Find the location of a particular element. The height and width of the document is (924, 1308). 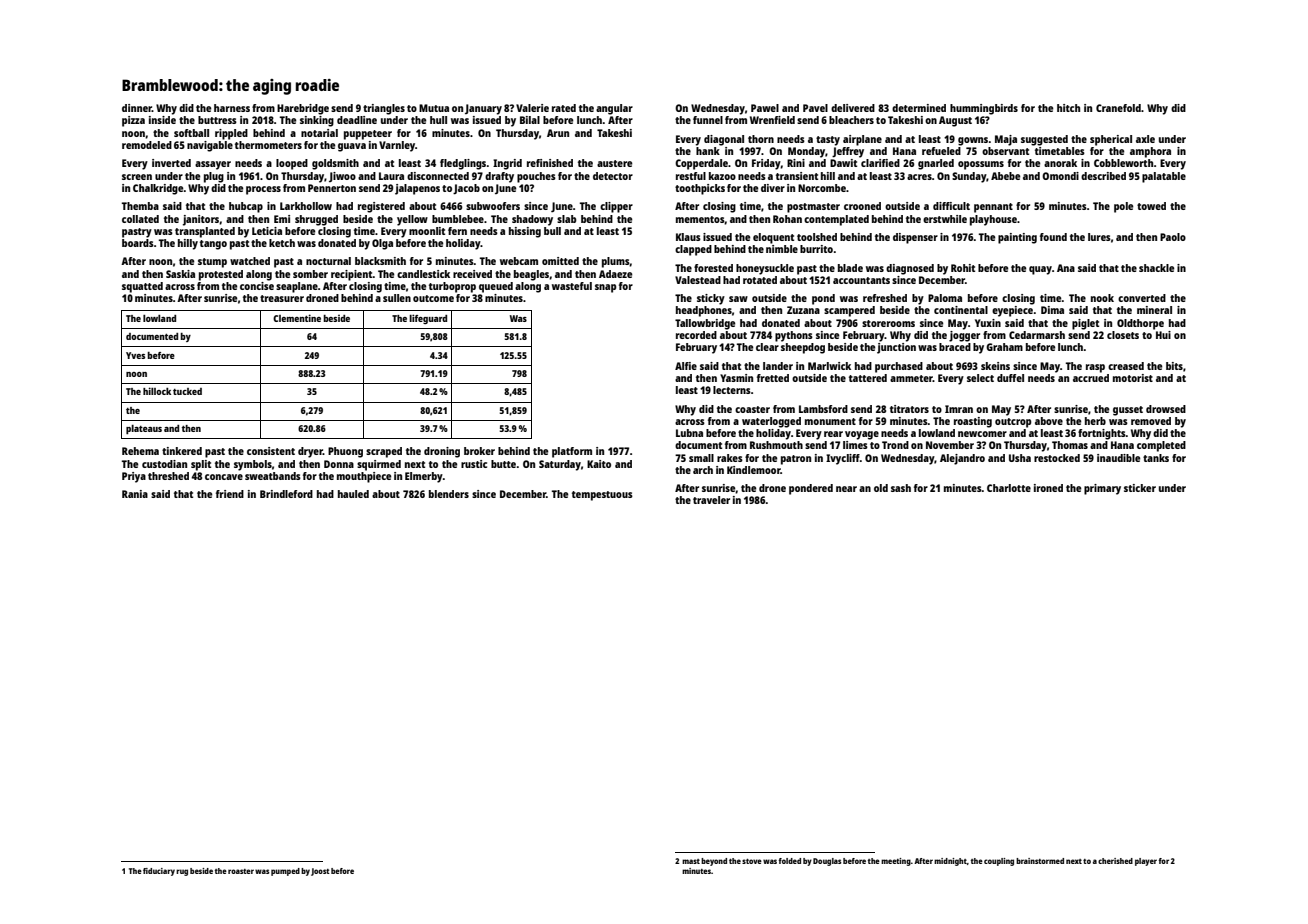

creased is located at coordinates (1126, 366).
